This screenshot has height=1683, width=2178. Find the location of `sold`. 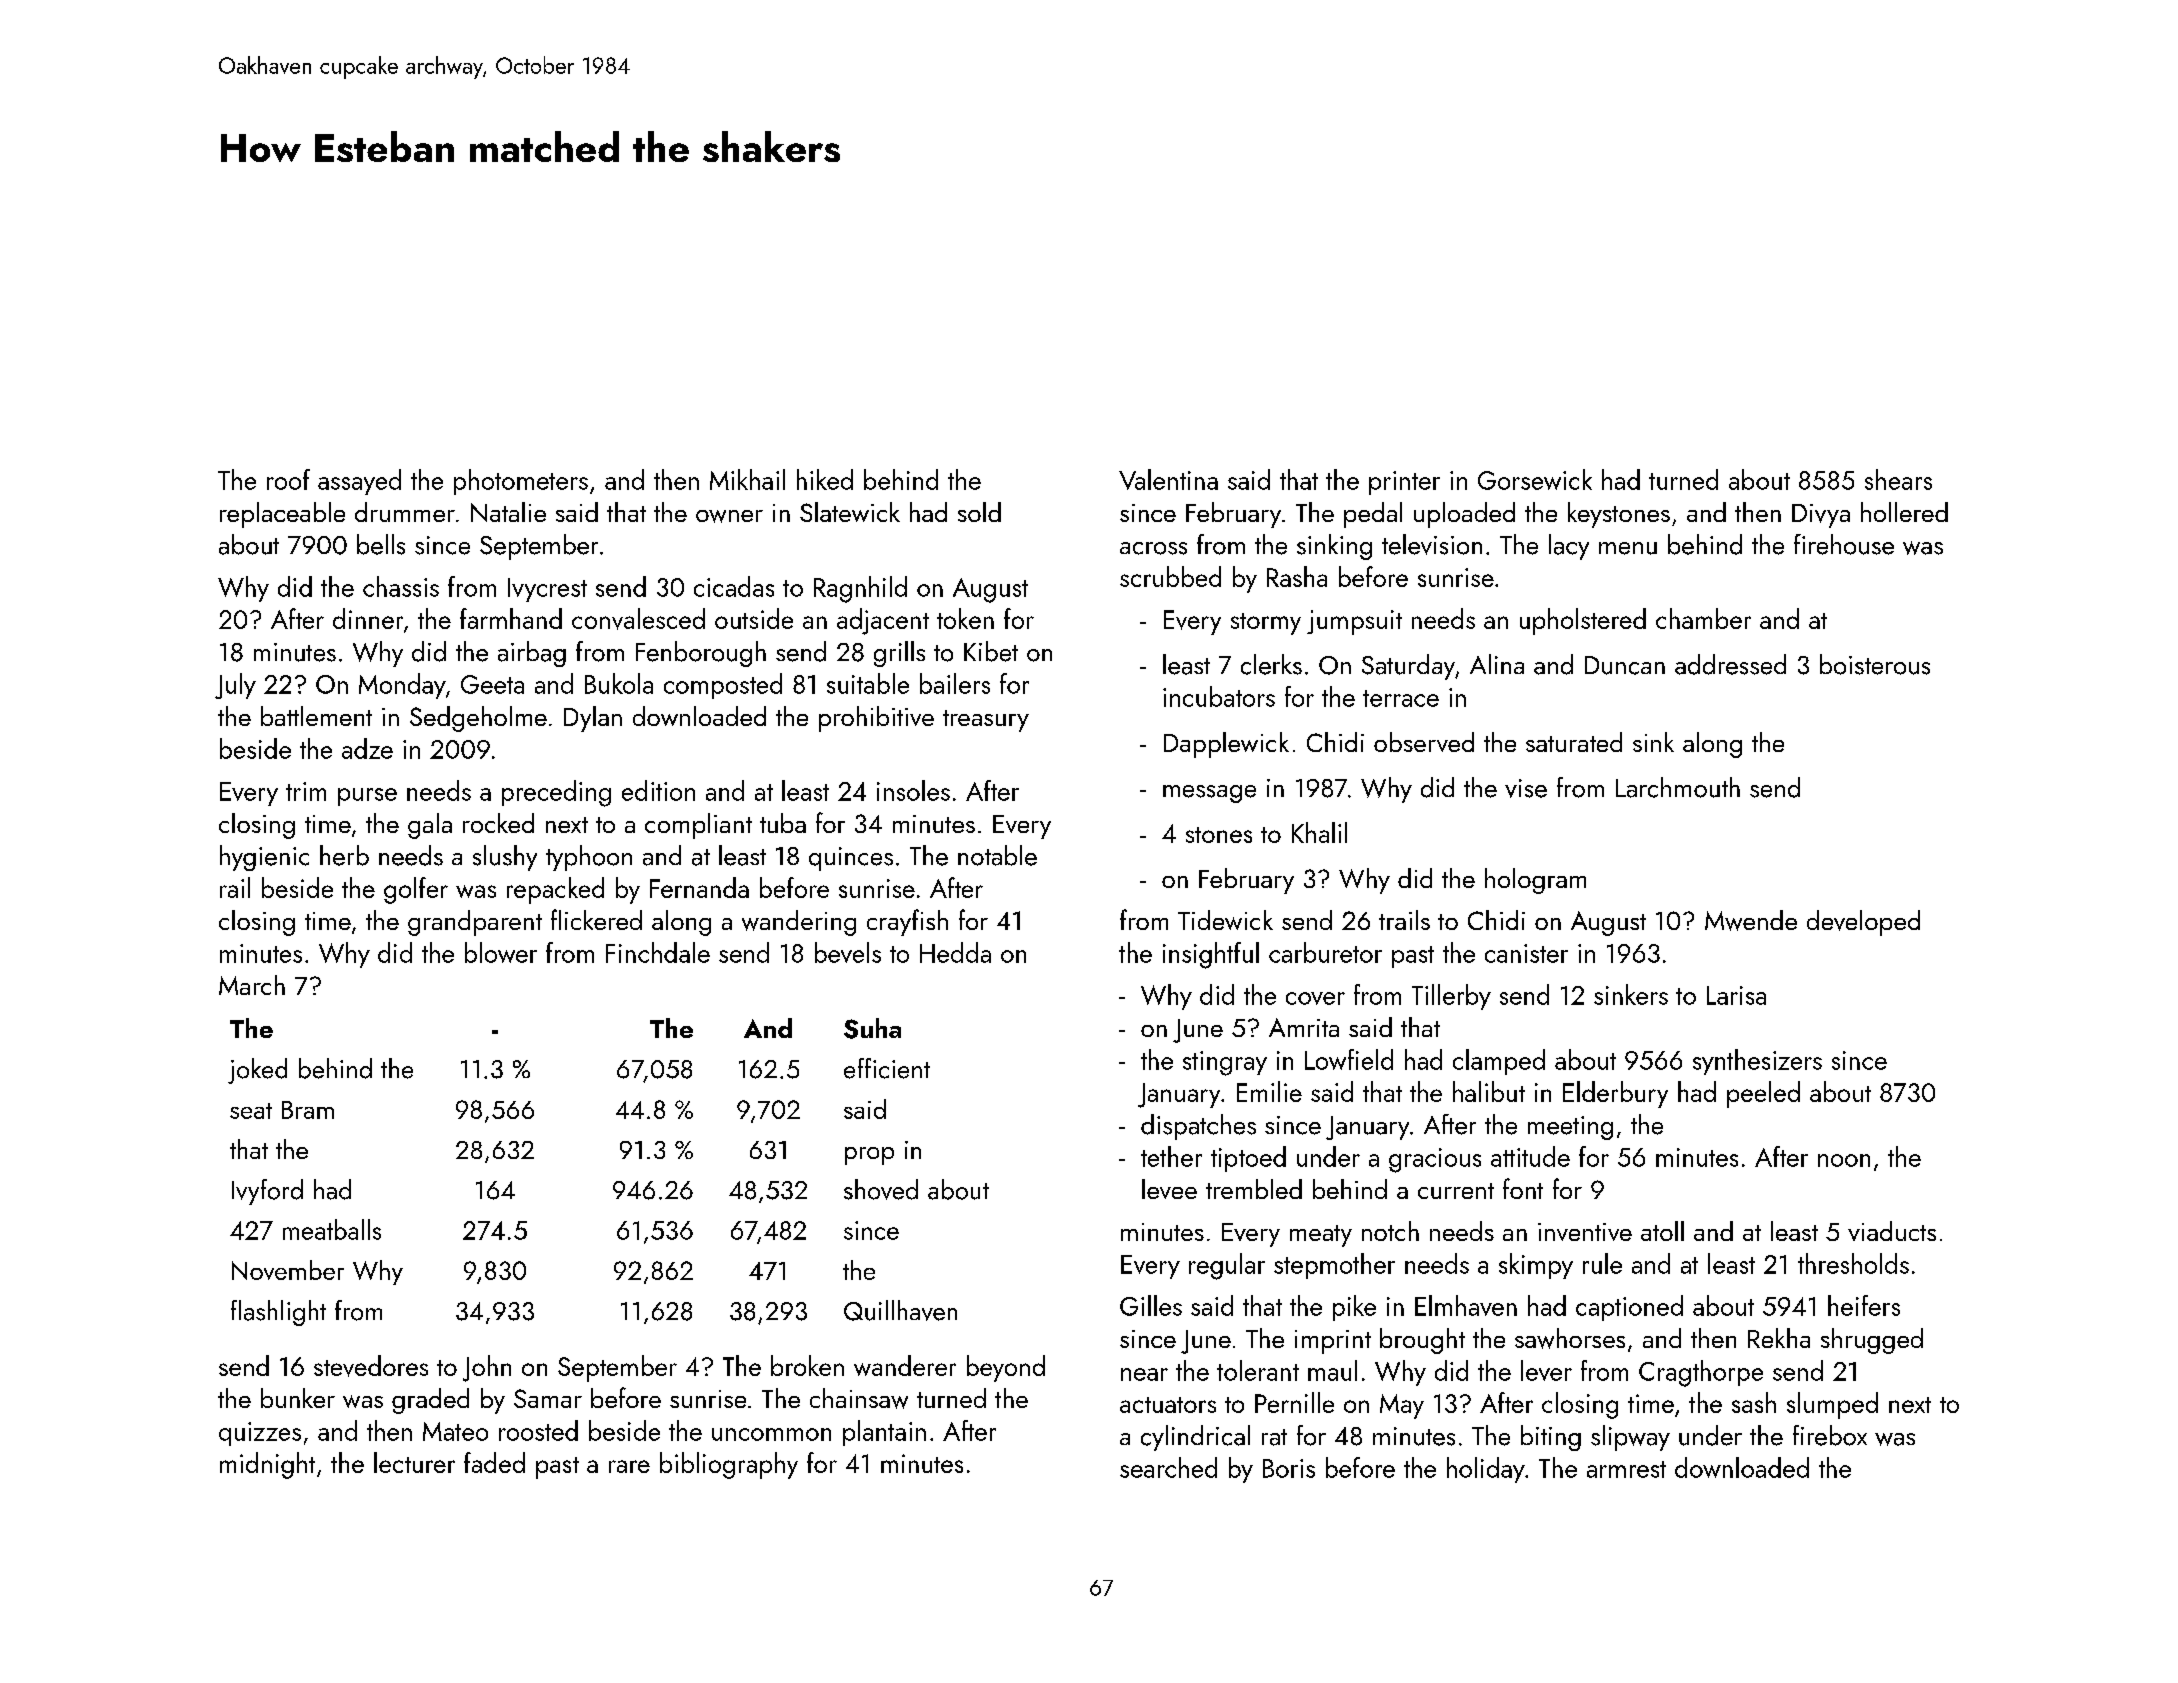

sold is located at coordinates (979, 512).
